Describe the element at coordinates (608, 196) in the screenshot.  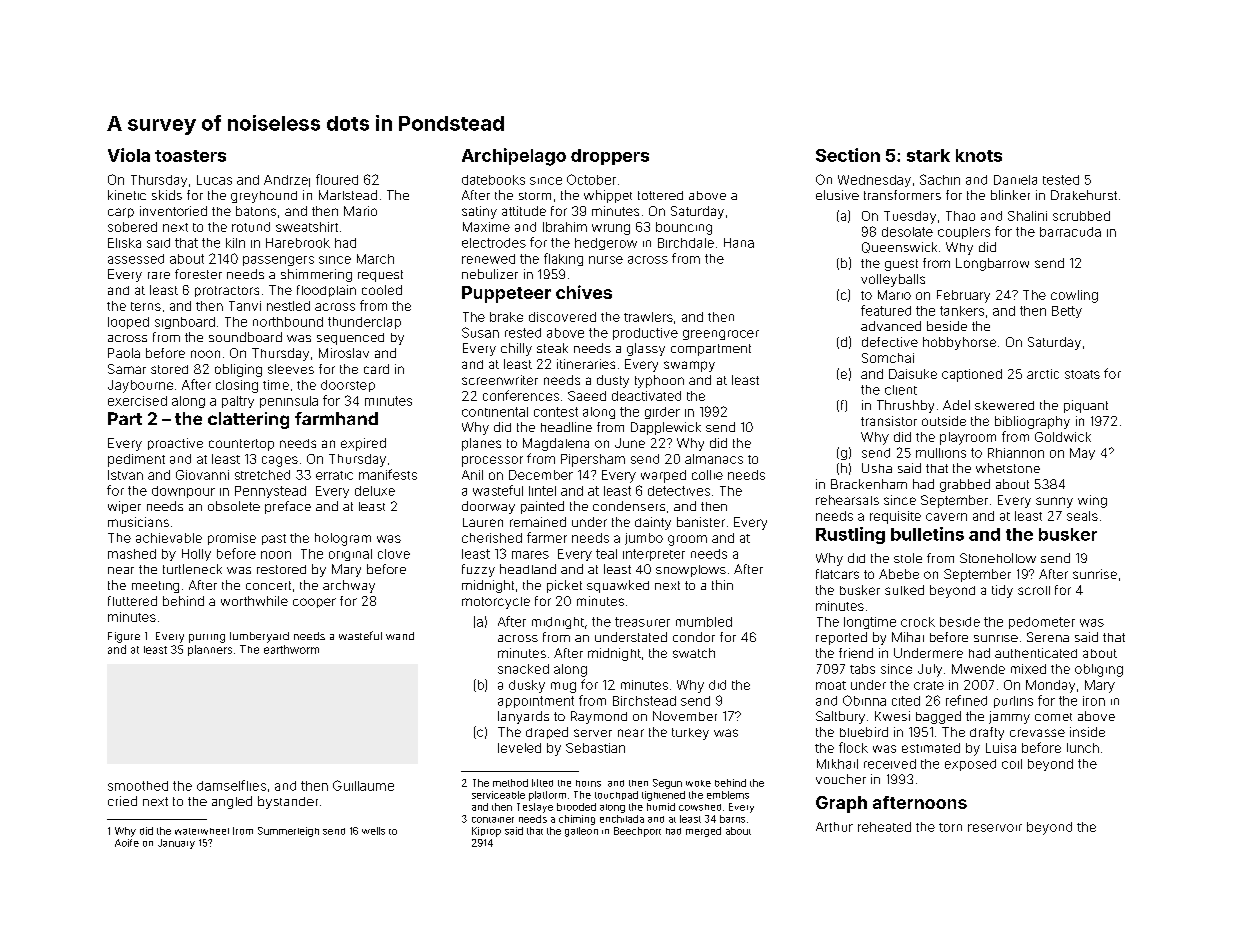
I see `whippet` at that location.
